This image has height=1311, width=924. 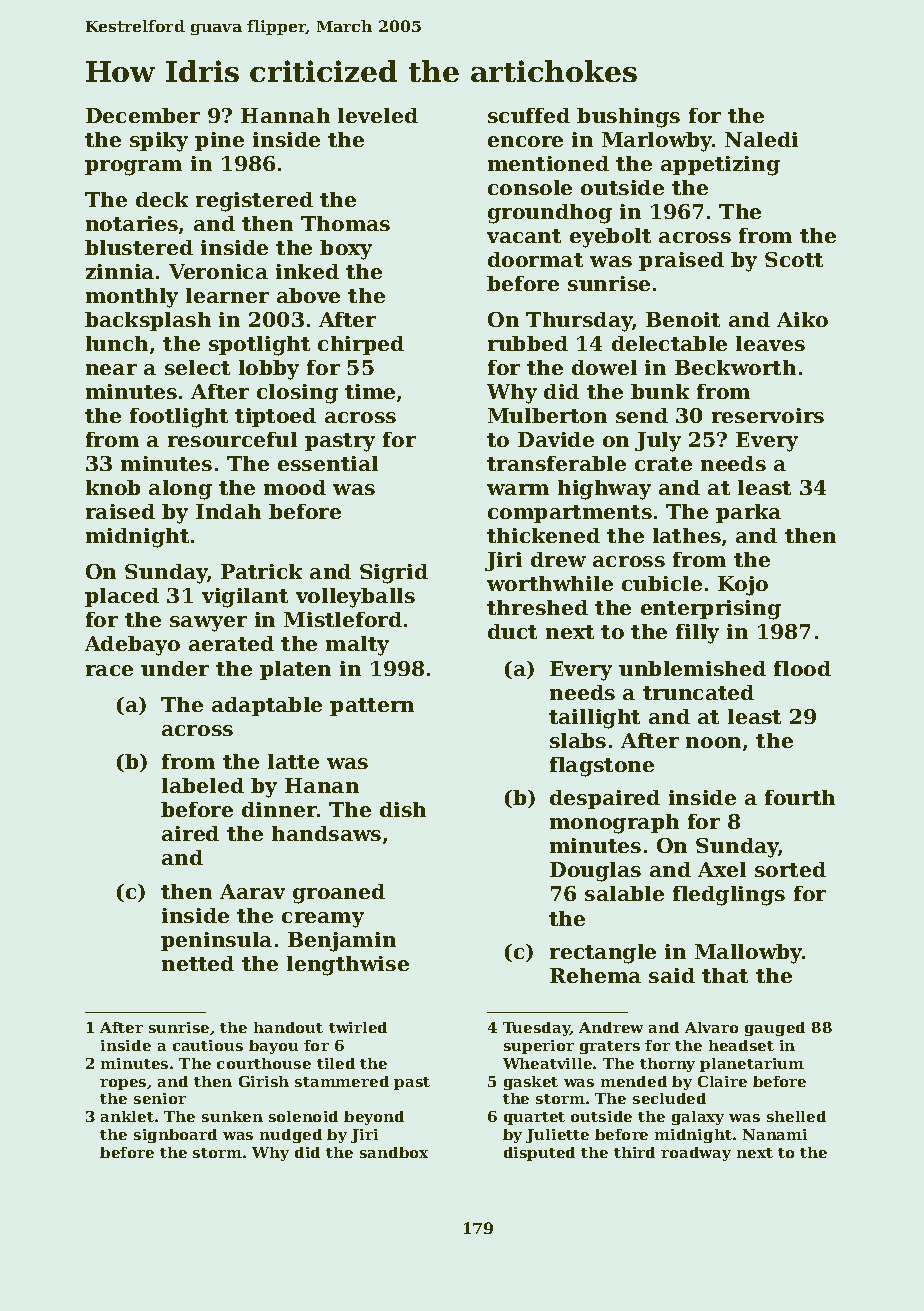 What do you see at coordinates (232, 439) in the image?
I see `resourceful` at bounding box center [232, 439].
